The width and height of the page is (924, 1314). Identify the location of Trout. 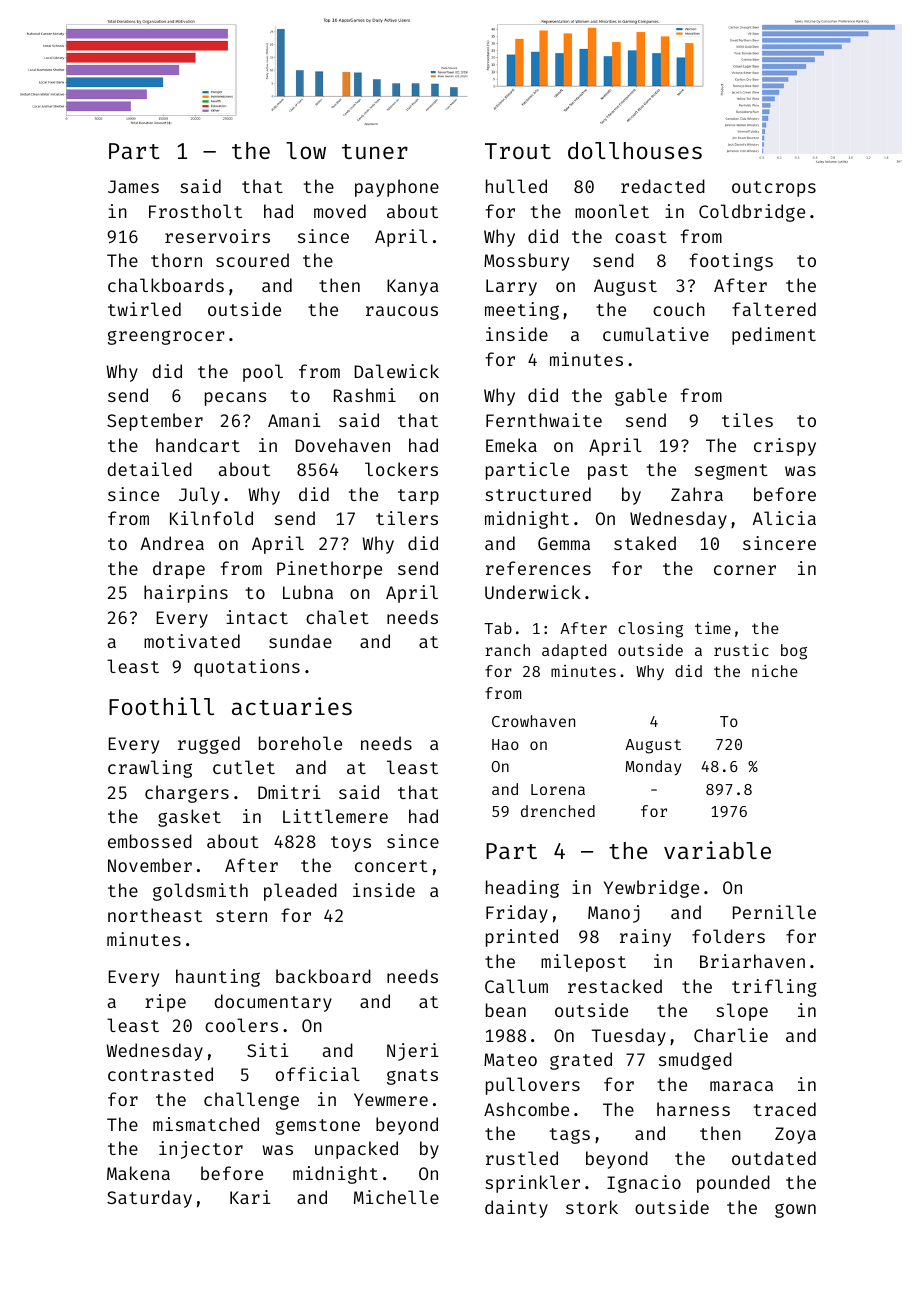
(518, 151).
